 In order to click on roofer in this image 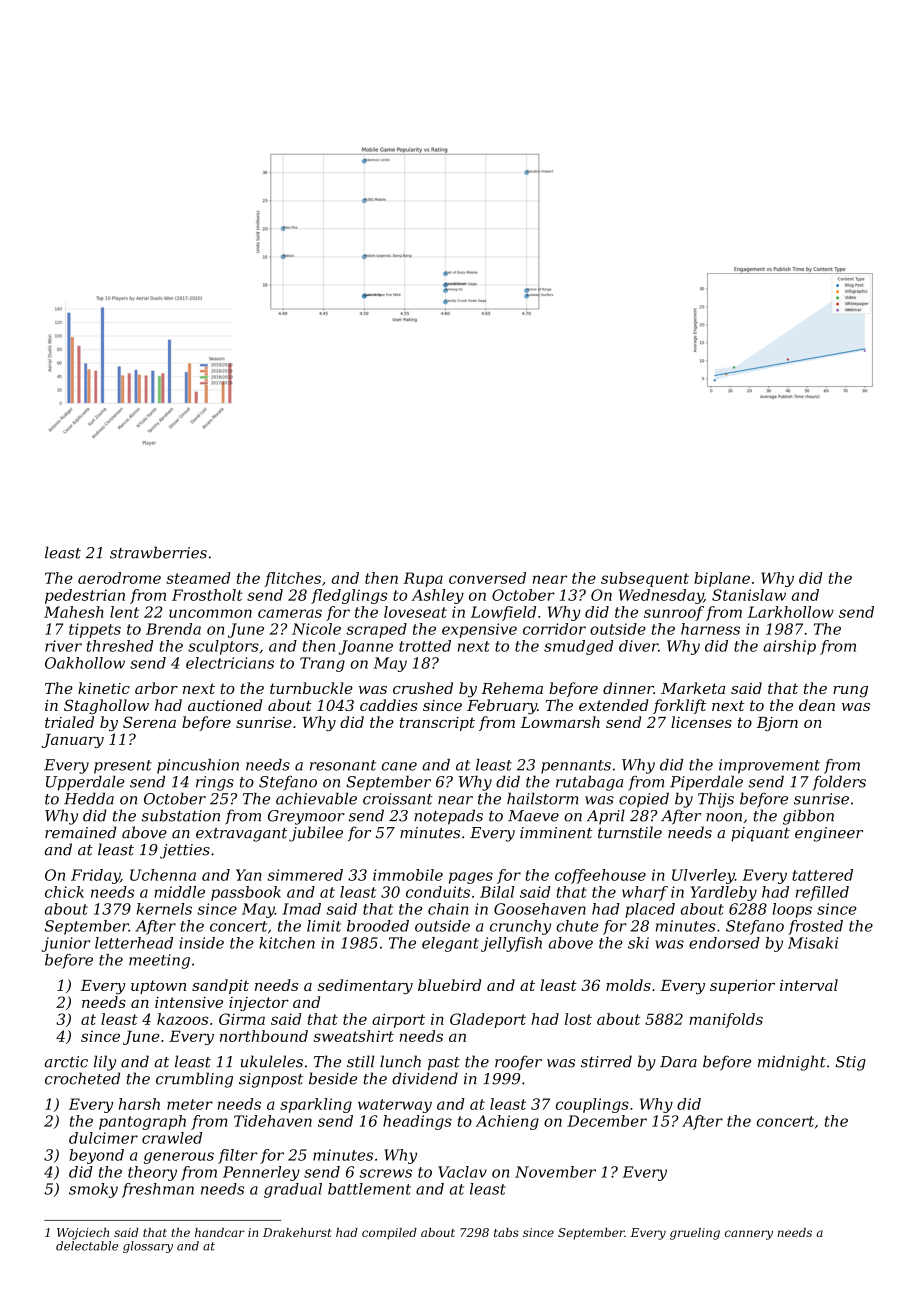, I will do `click(518, 1062)`.
